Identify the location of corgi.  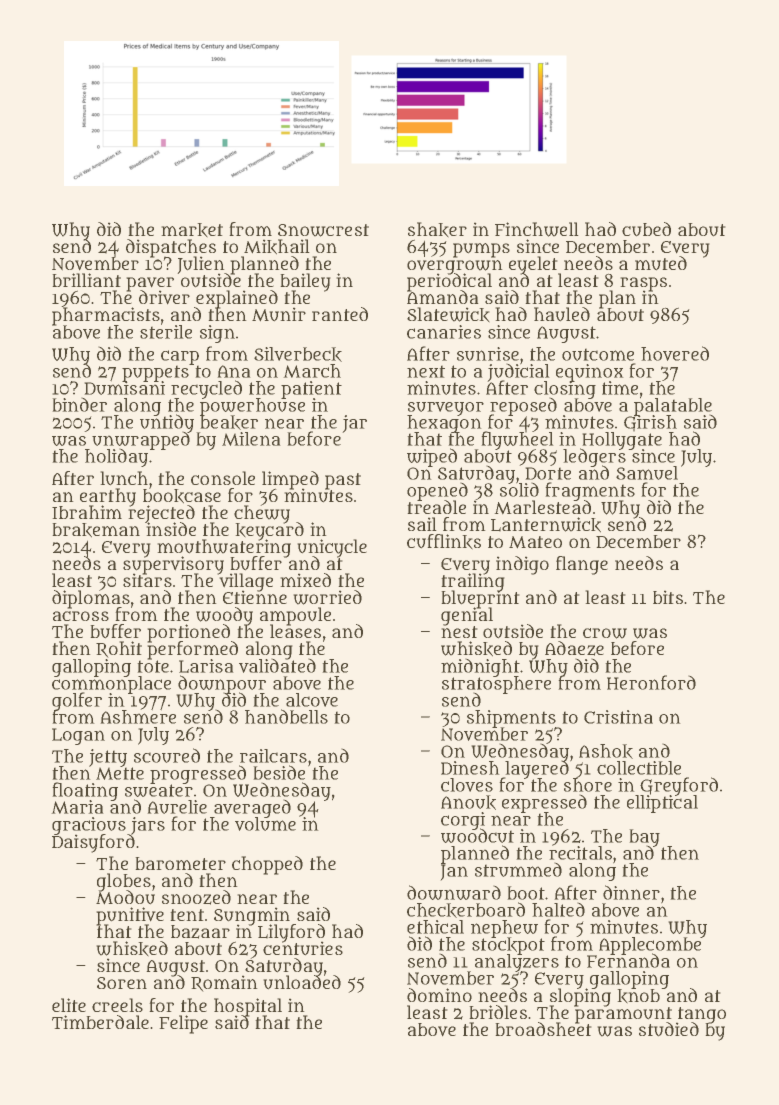
(463, 821).
